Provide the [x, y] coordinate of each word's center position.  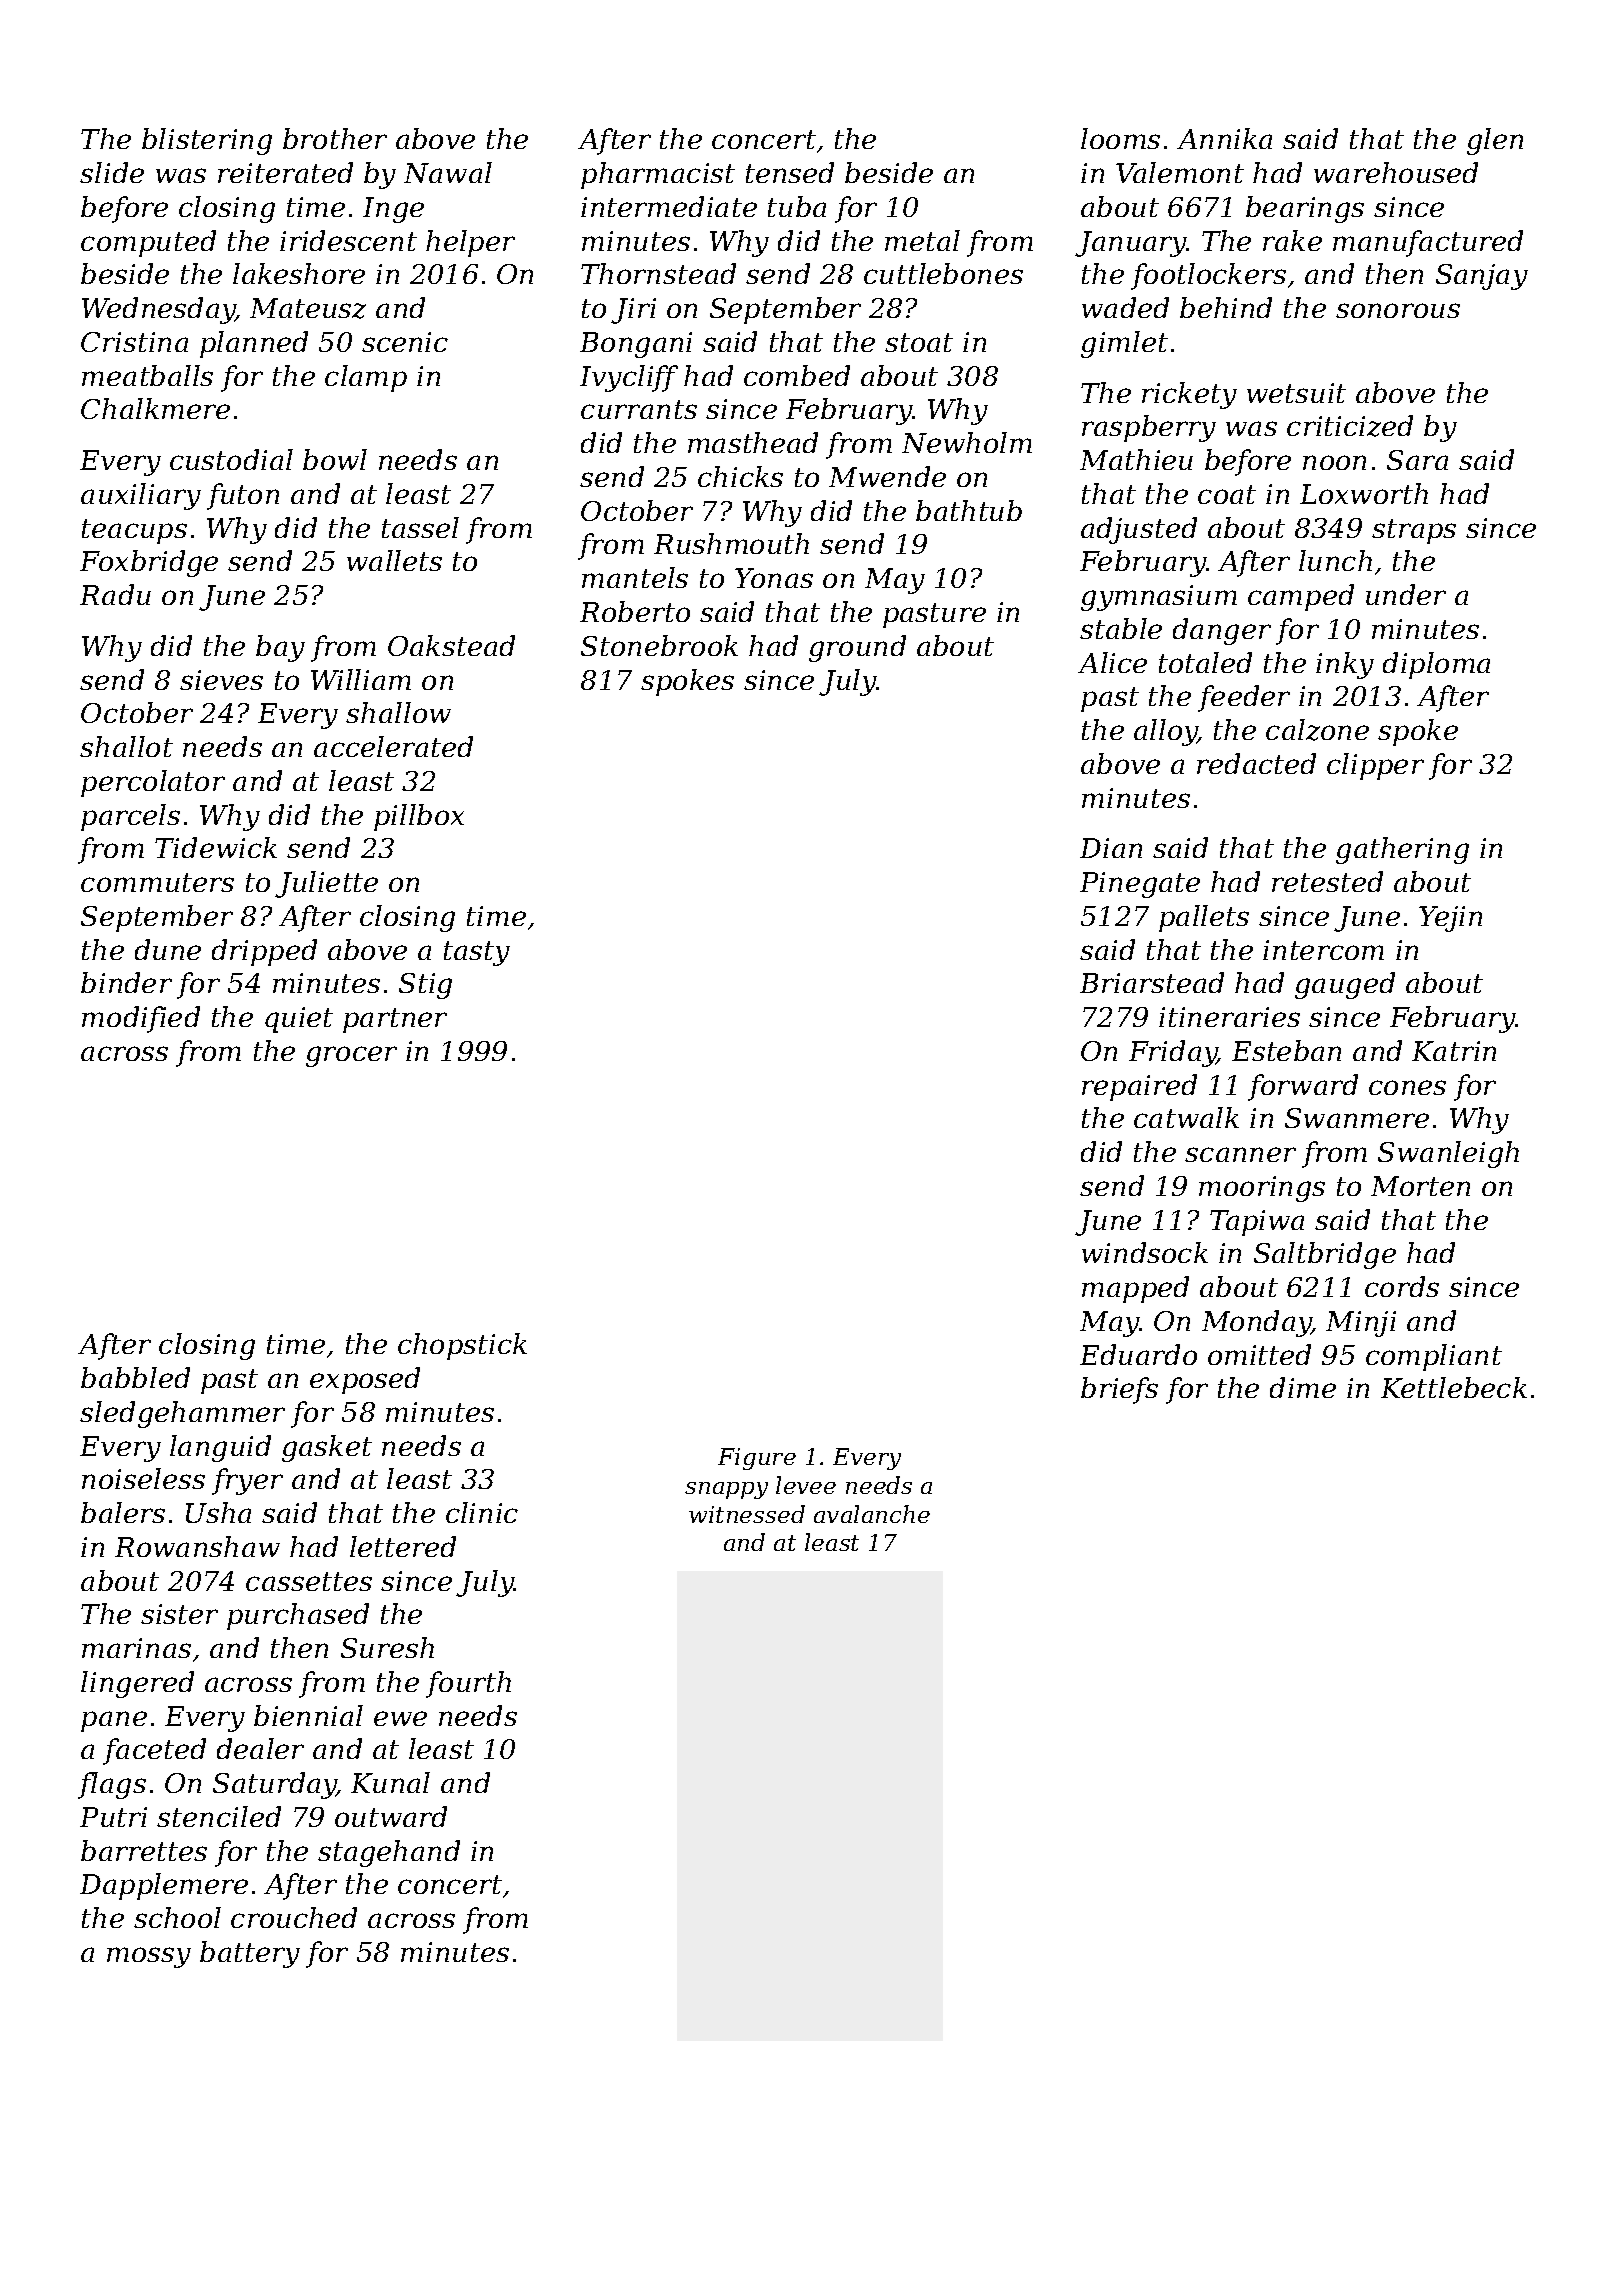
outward [391, 1816]
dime [1303, 1387]
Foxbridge [149, 563]
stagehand [389, 1853]
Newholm [967, 442]
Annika [1224, 138]
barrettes [144, 1850]
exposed [365, 1380]
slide [112, 172]
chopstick [462, 1346]
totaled [1205, 662]
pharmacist [658, 175]
